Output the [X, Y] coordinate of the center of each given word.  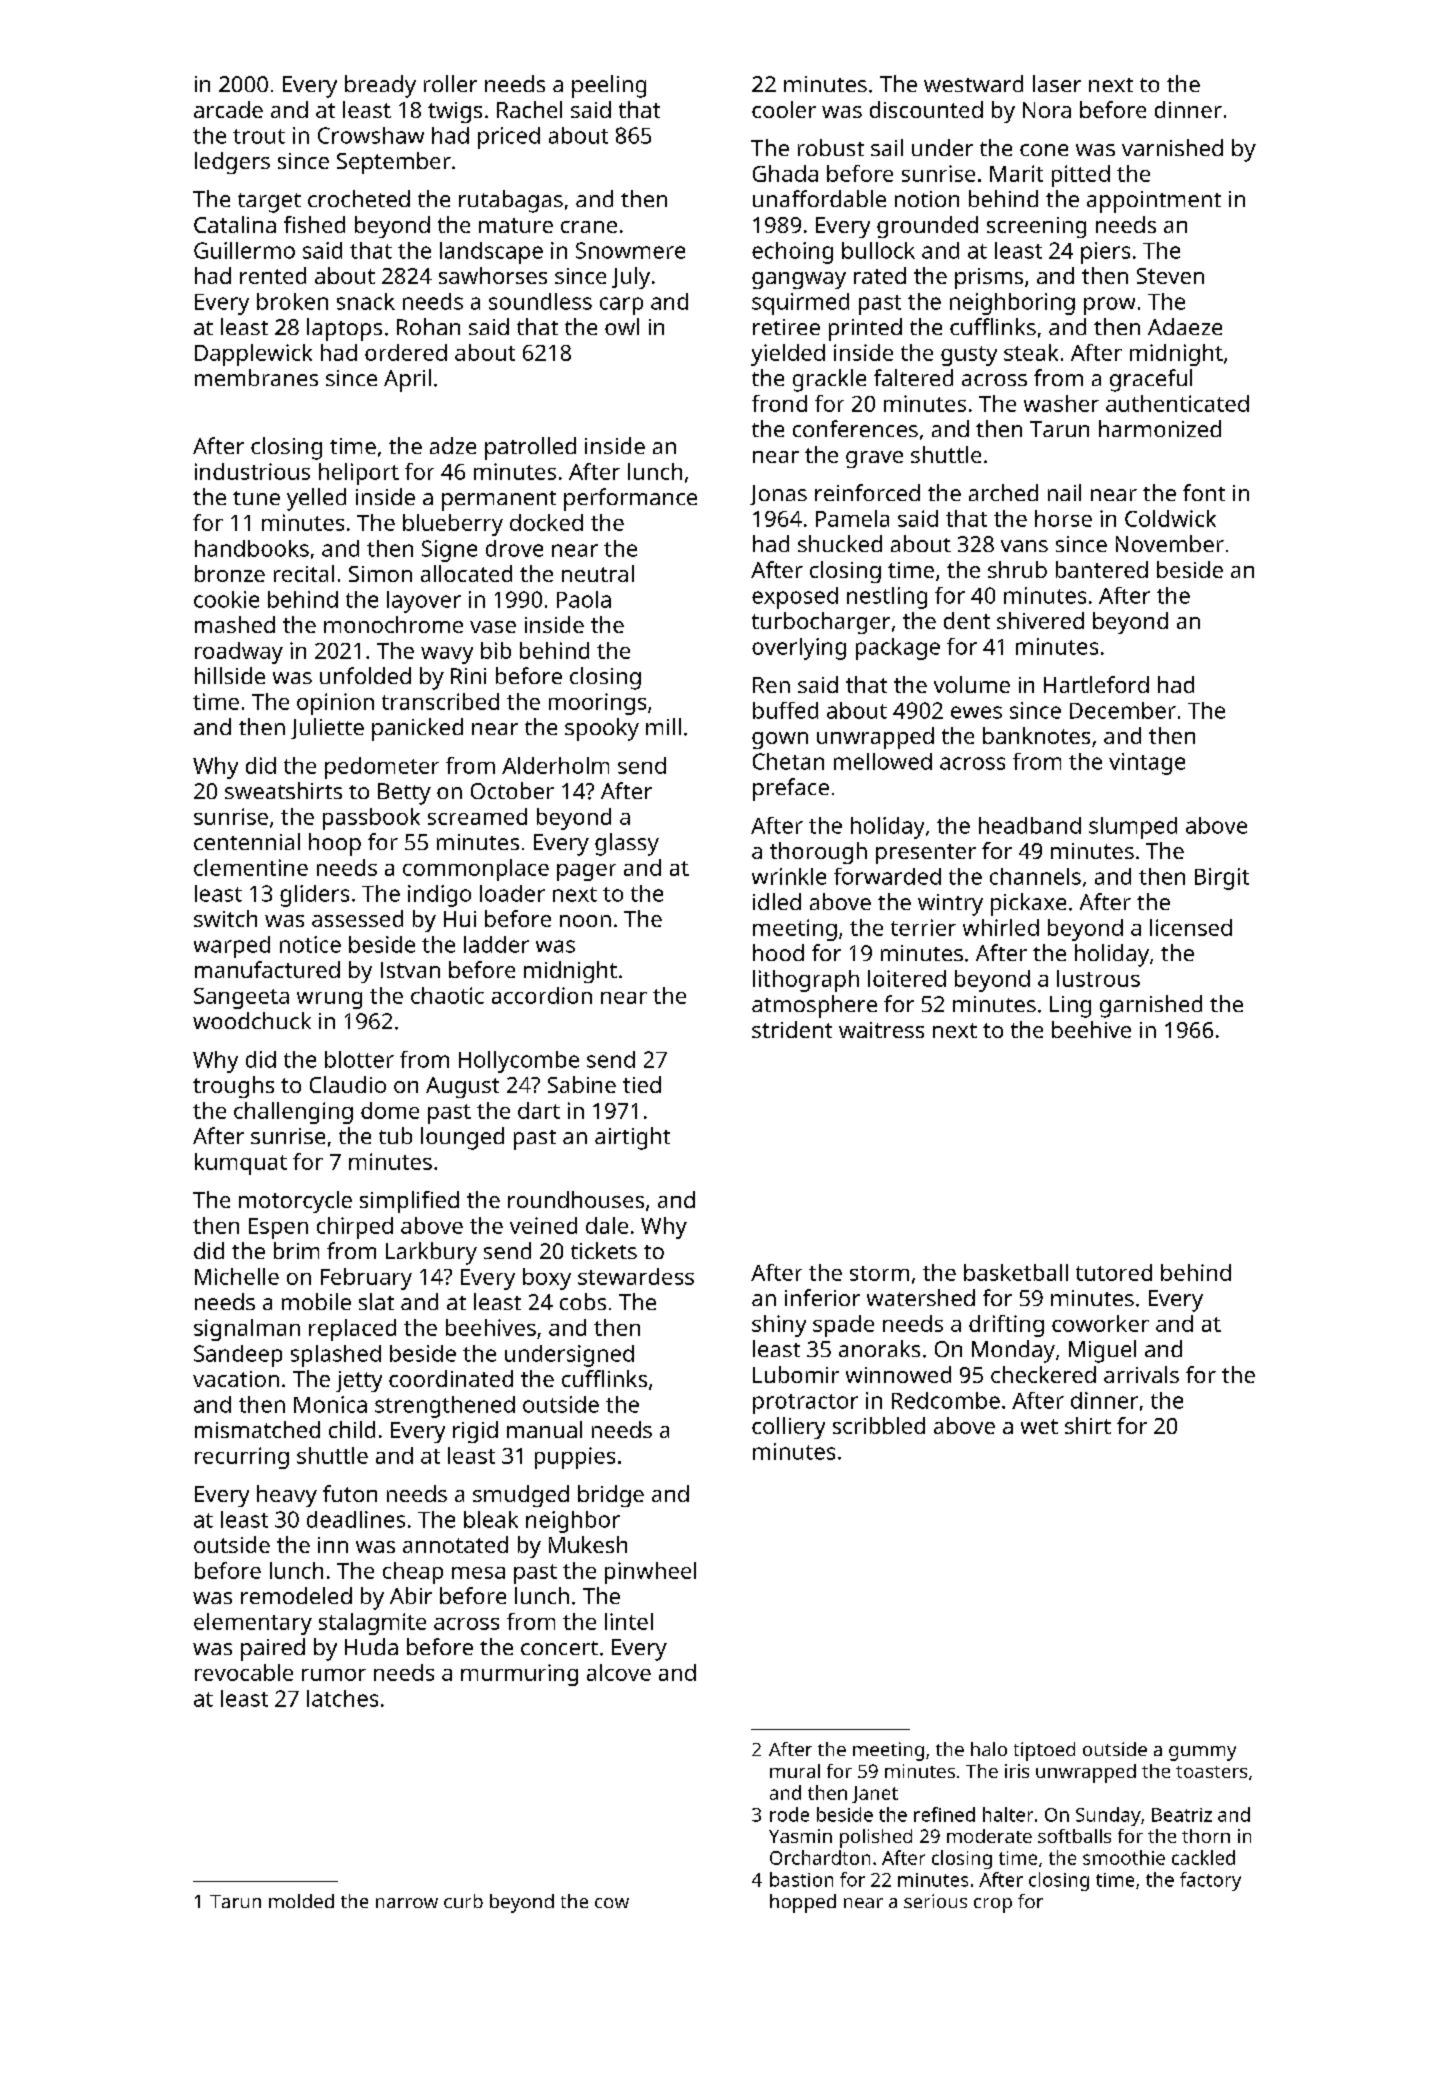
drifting [1006, 1326]
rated [880, 275]
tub [395, 1135]
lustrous [1098, 978]
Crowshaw [371, 135]
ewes [976, 712]
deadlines [356, 1519]
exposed [795, 598]
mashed [235, 624]
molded [301, 1901]
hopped [803, 1903]
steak [1031, 352]
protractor [805, 1404]
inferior [822, 1297]
